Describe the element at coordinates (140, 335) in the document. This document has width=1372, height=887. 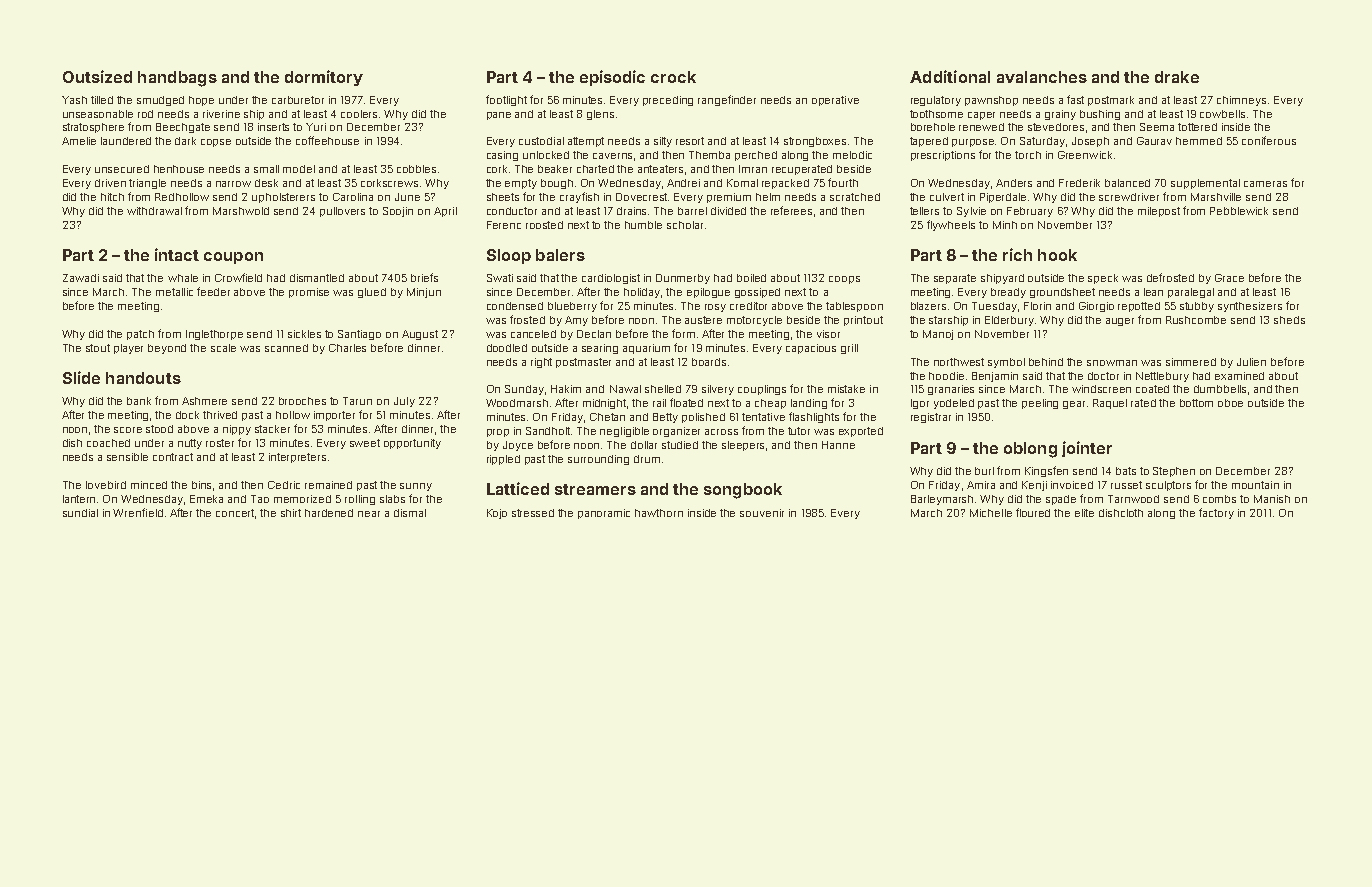
I see `patch` at that location.
